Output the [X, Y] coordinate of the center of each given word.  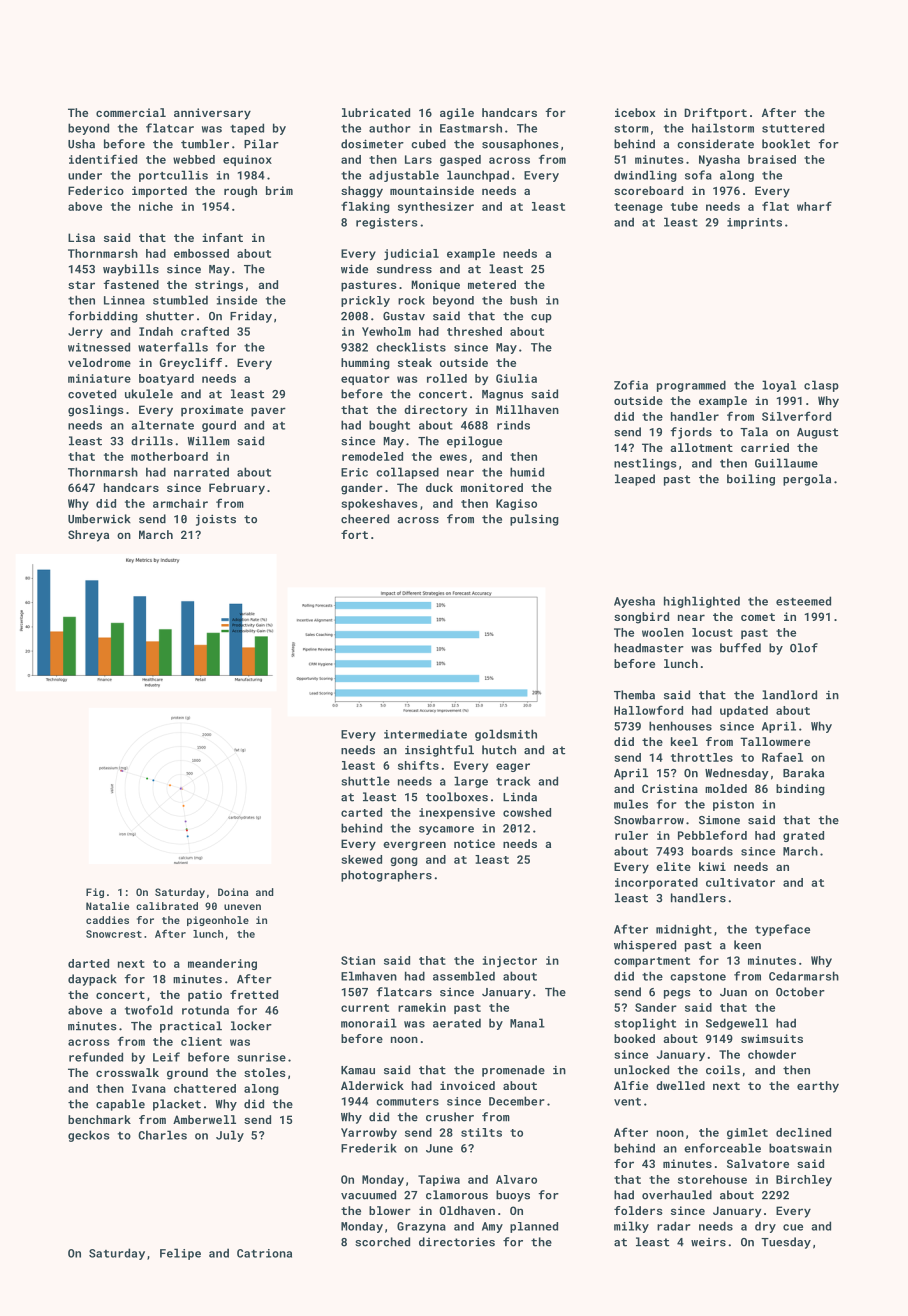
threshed [474, 331]
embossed [201, 253]
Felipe [180, 1254]
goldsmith [506, 735]
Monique [435, 286]
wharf [814, 206]
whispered [645, 946]
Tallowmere [775, 741]
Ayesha [634, 602]
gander [362, 489]
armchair [180, 503]
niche [156, 206]
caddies [107, 920]
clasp [821, 386]
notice [474, 843]
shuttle [366, 781]
